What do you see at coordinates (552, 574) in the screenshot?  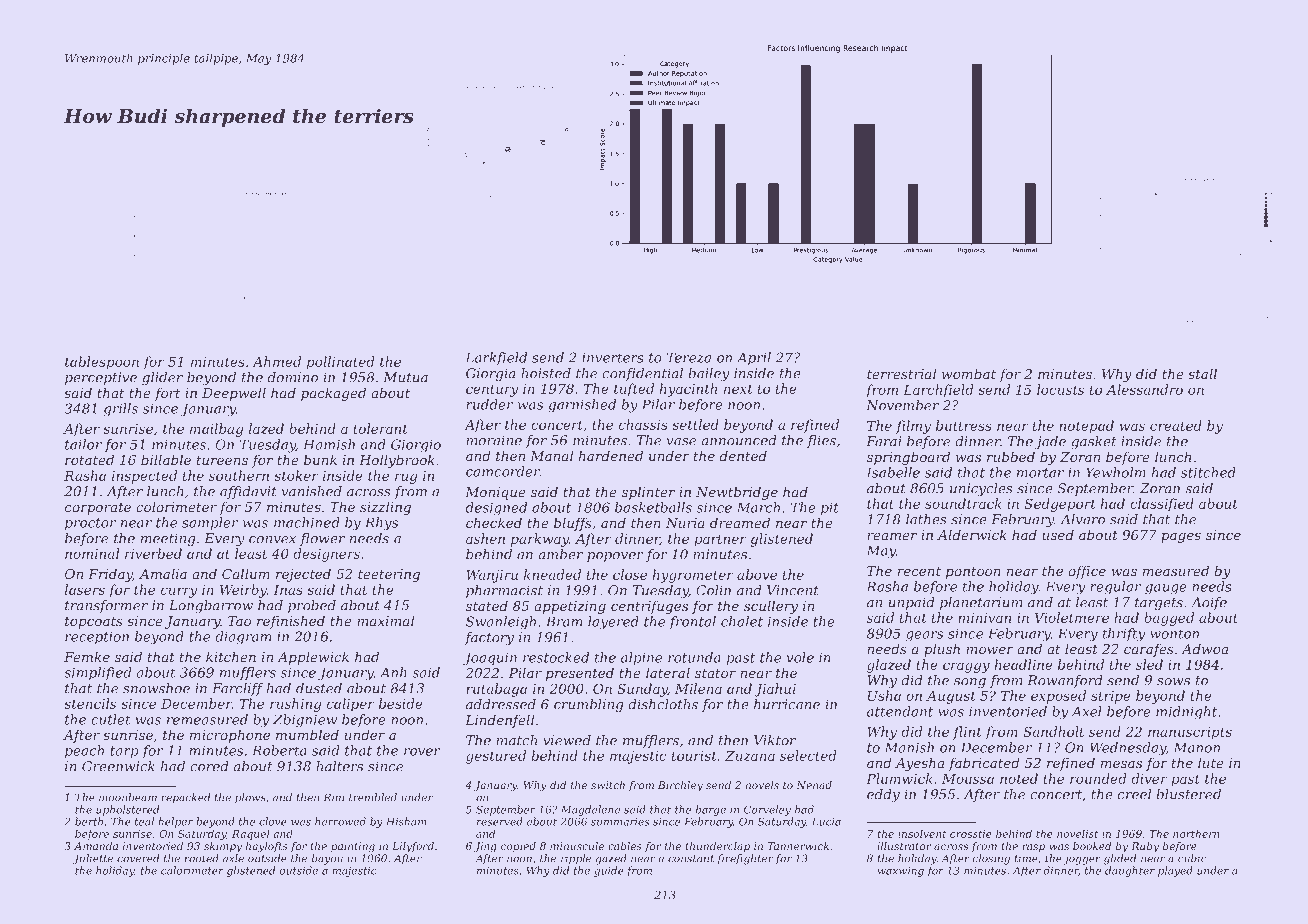 I see `kneaded` at bounding box center [552, 574].
